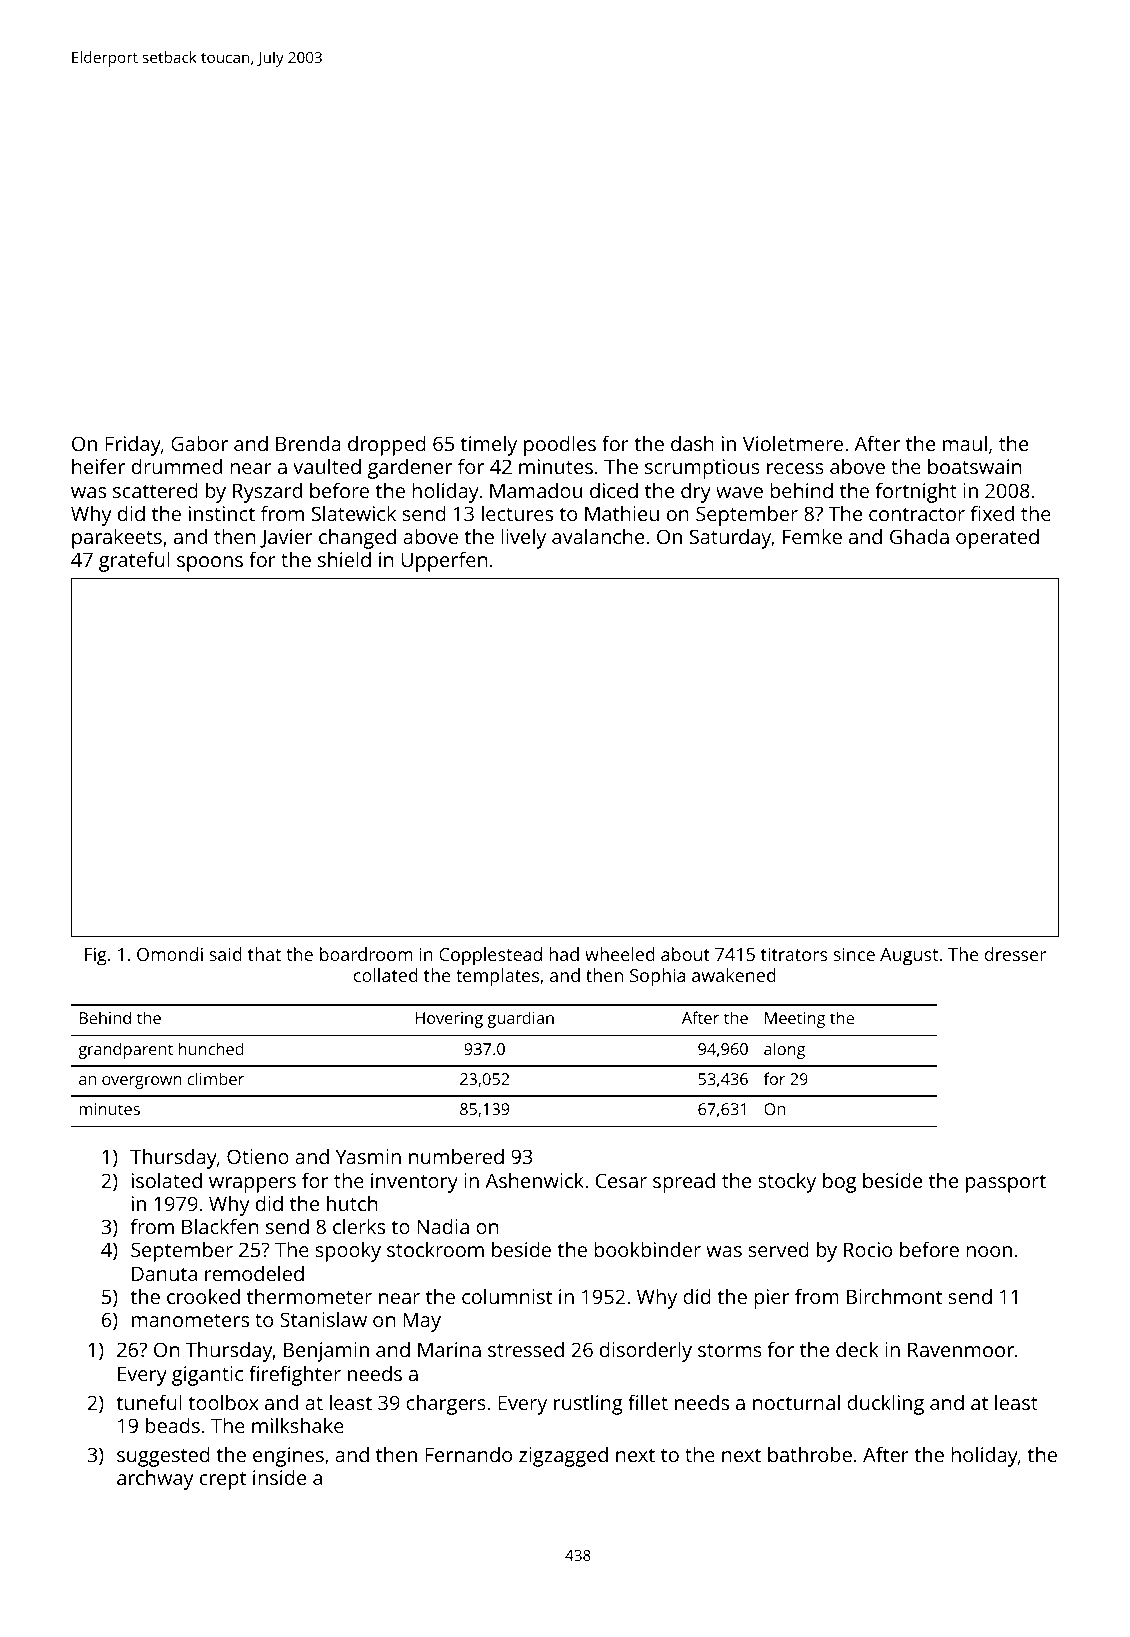 This screenshot has height=1637, width=1130. What do you see at coordinates (534, 1180) in the screenshot?
I see `Ashenwick` at bounding box center [534, 1180].
